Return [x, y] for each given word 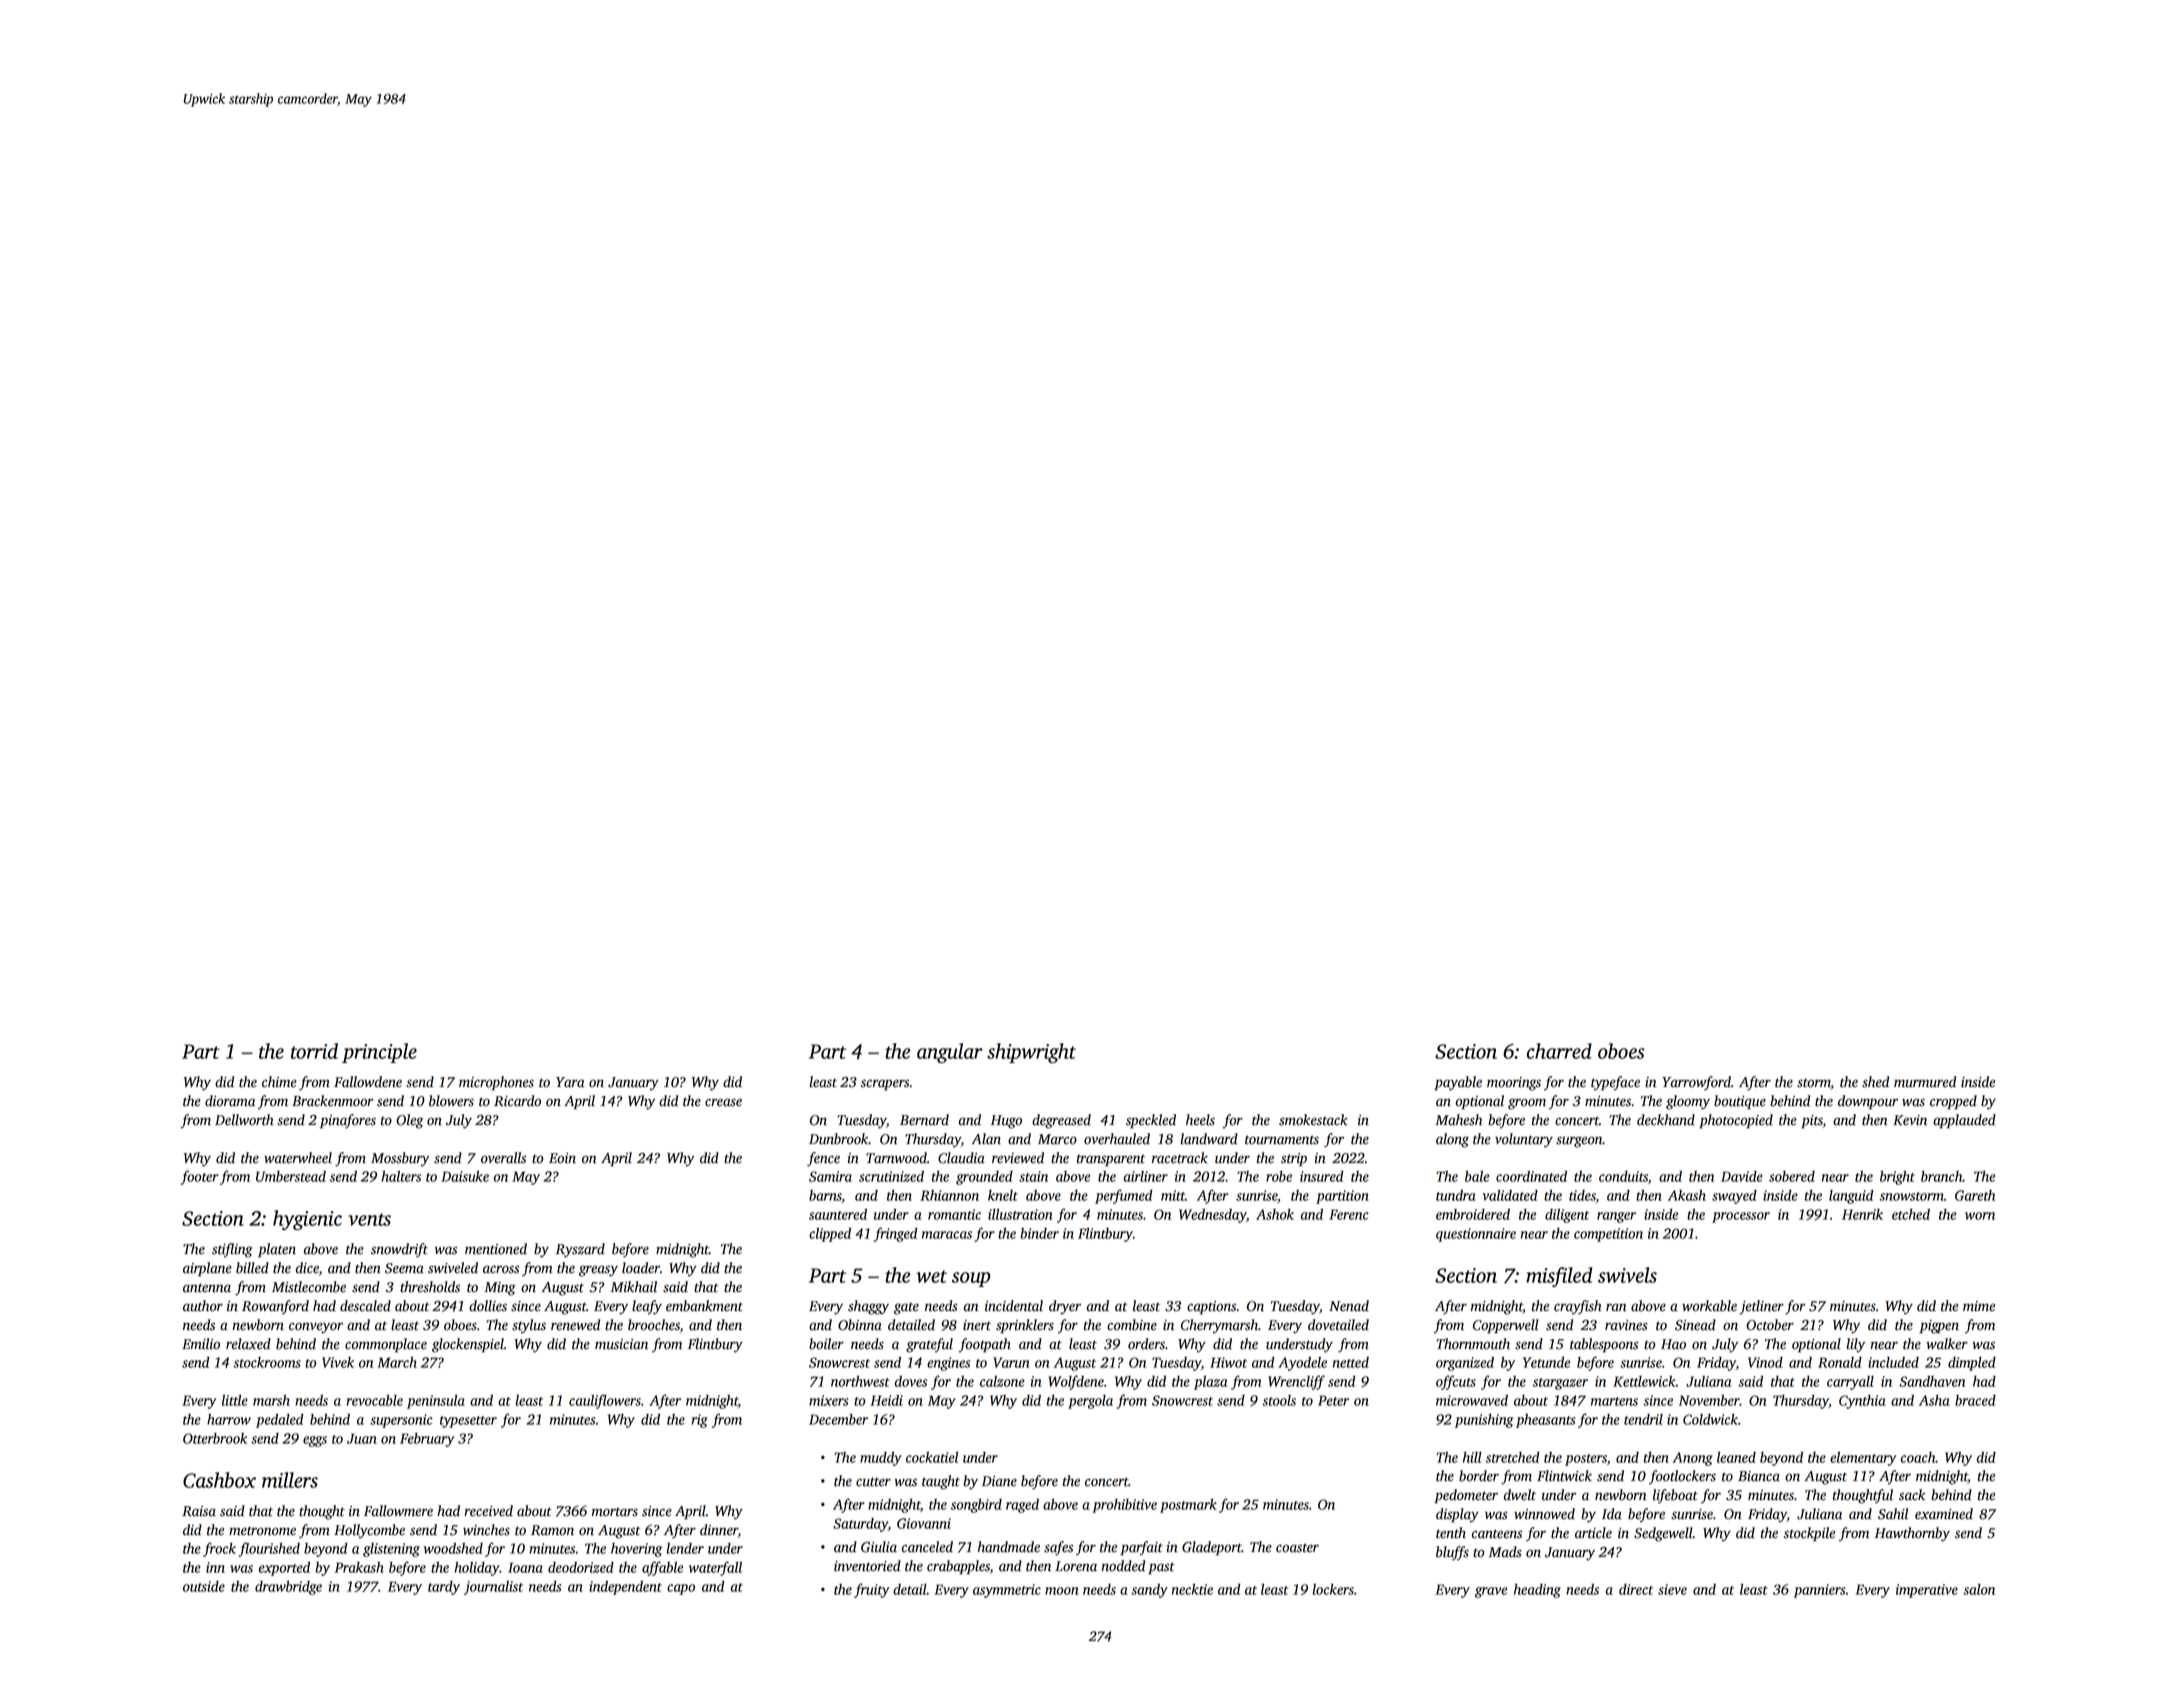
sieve [1672, 1589]
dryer [1065, 1307]
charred [1559, 1051]
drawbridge [288, 1588]
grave [1491, 1592]
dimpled [1972, 1364]
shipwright [1031, 1053]
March [397, 1362]
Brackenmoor [332, 1101]
